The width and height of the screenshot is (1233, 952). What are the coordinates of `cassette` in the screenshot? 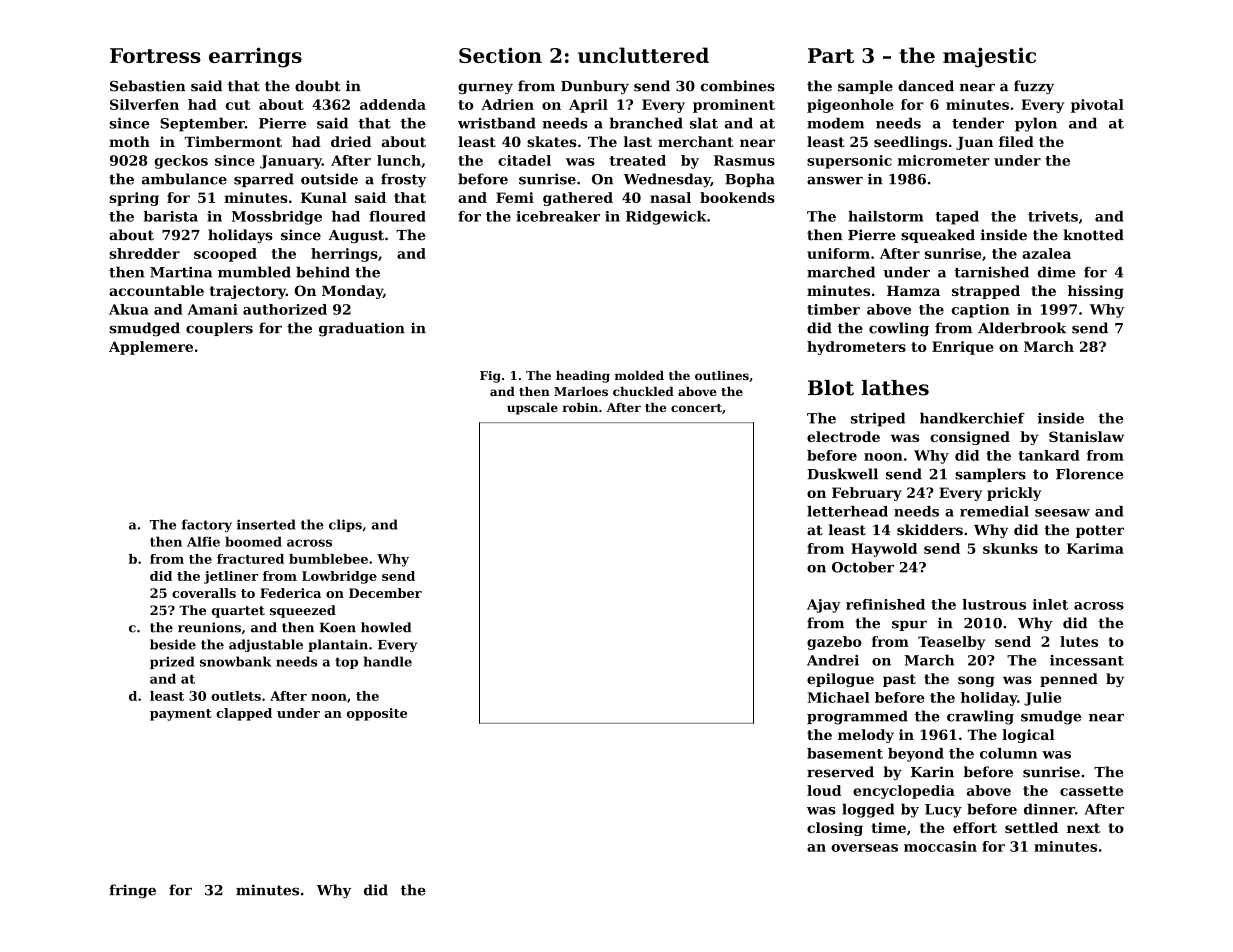 It's located at (1091, 791).
